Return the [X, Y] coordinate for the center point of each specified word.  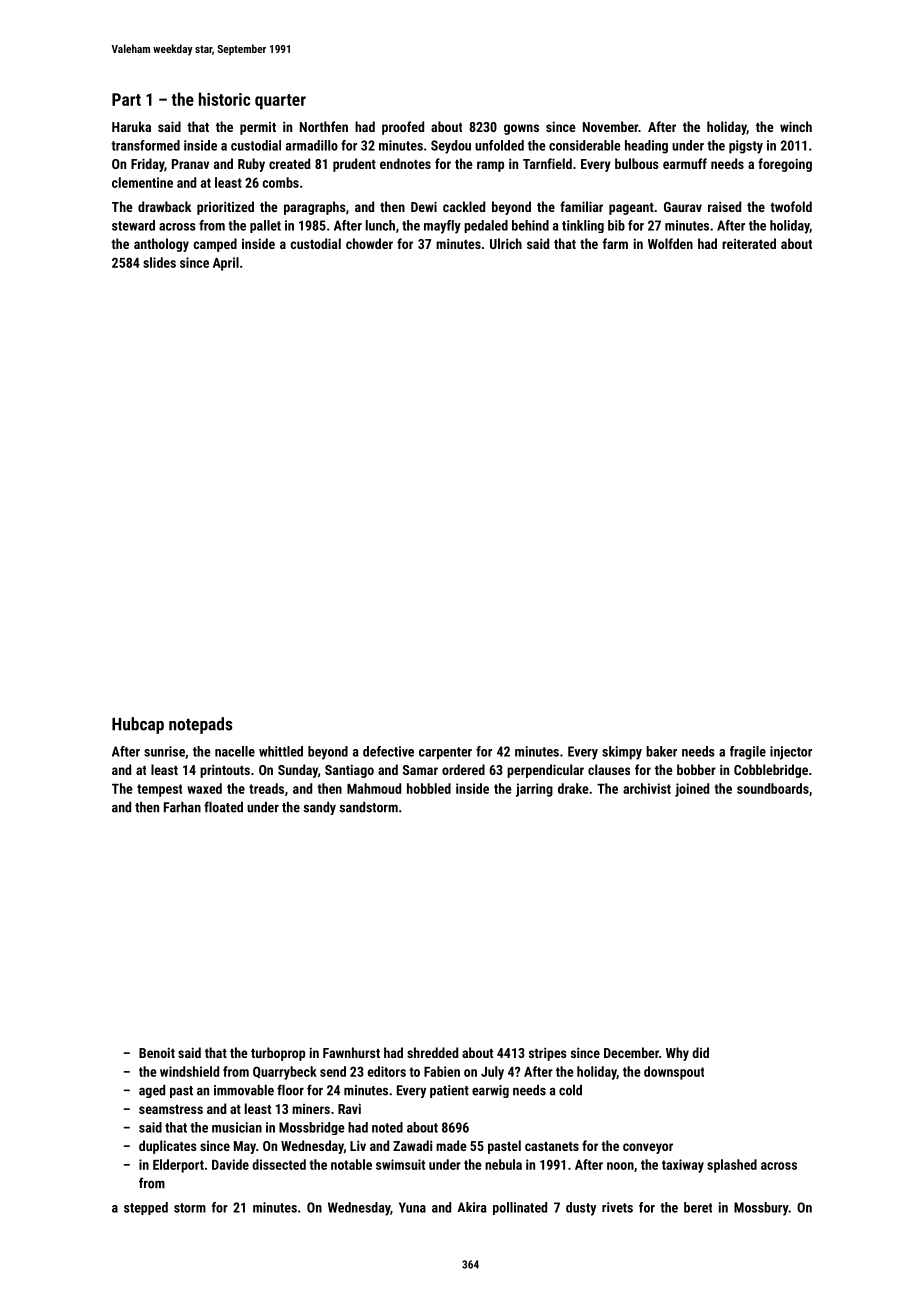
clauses [609, 769]
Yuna [412, 1207]
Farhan [182, 807]
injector [791, 753]
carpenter [445, 753]
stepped [146, 1208]
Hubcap [138, 725]
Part [126, 99]
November [610, 126]
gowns [521, 129]
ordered [463, 769]
